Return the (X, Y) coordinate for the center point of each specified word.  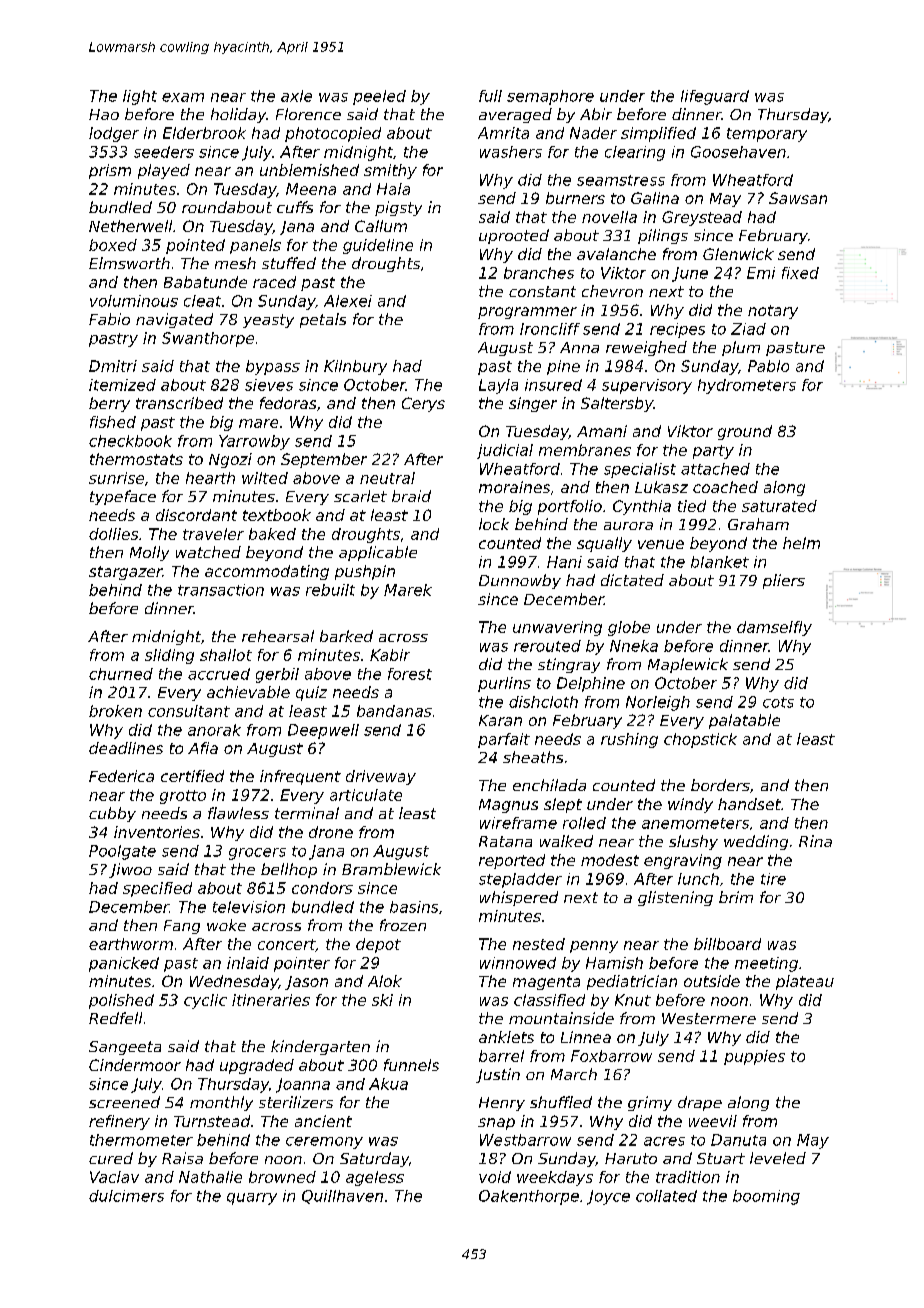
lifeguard (715, 97)
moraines (514, 487)
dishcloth (543, 702)
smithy (390, 171)
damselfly (774, 628)
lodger (114, 134)
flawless (238, 813)
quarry (252, 1199)
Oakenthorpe (529, 1197)
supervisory (647, 386)
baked (272, 534)
